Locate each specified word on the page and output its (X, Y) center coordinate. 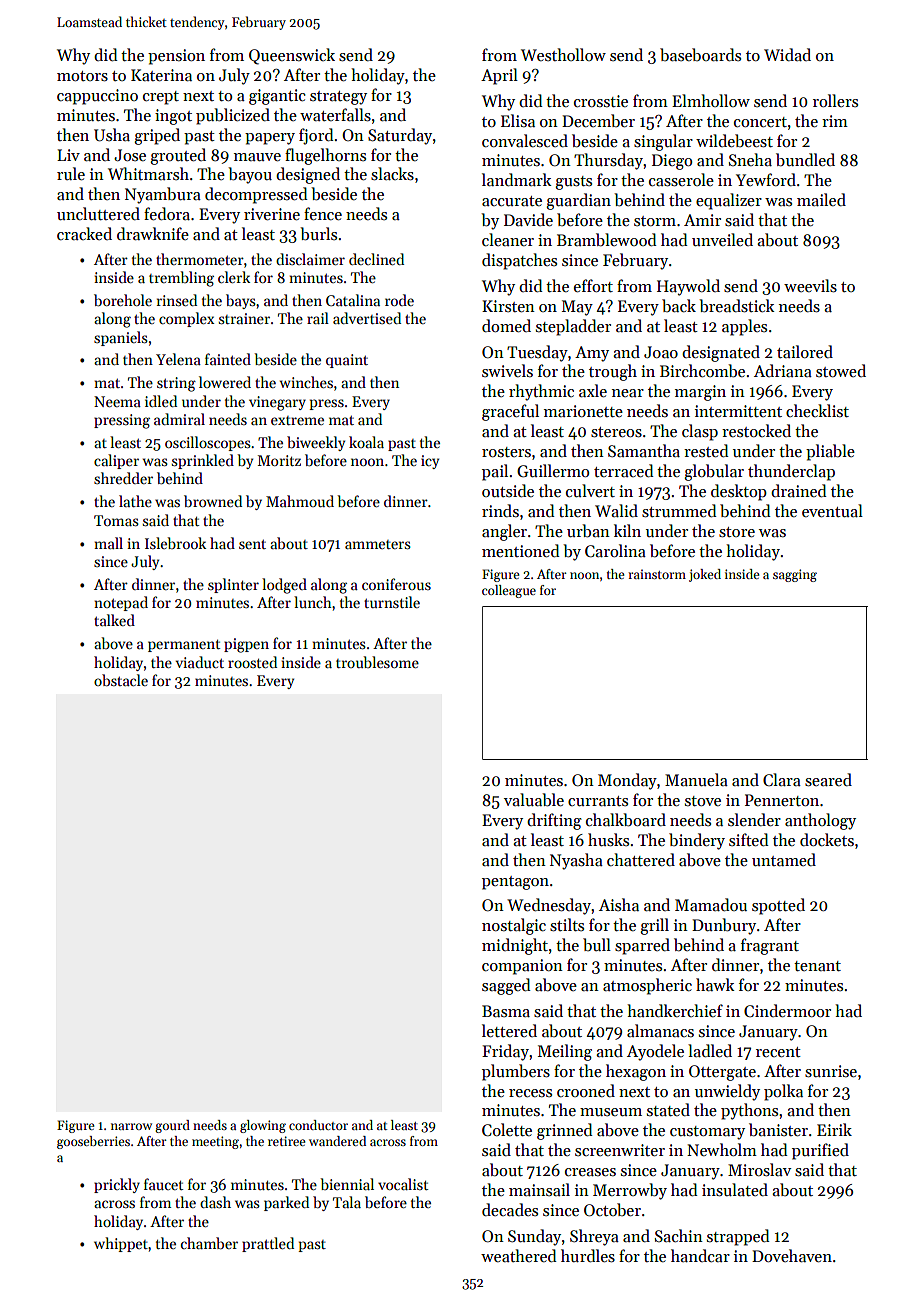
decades (510, 1209)
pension (176, 57)
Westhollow (563, 54)
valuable (534, 800)
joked (705, 575)
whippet (121, 1244)
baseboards (700, 54)
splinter (233, 585)
